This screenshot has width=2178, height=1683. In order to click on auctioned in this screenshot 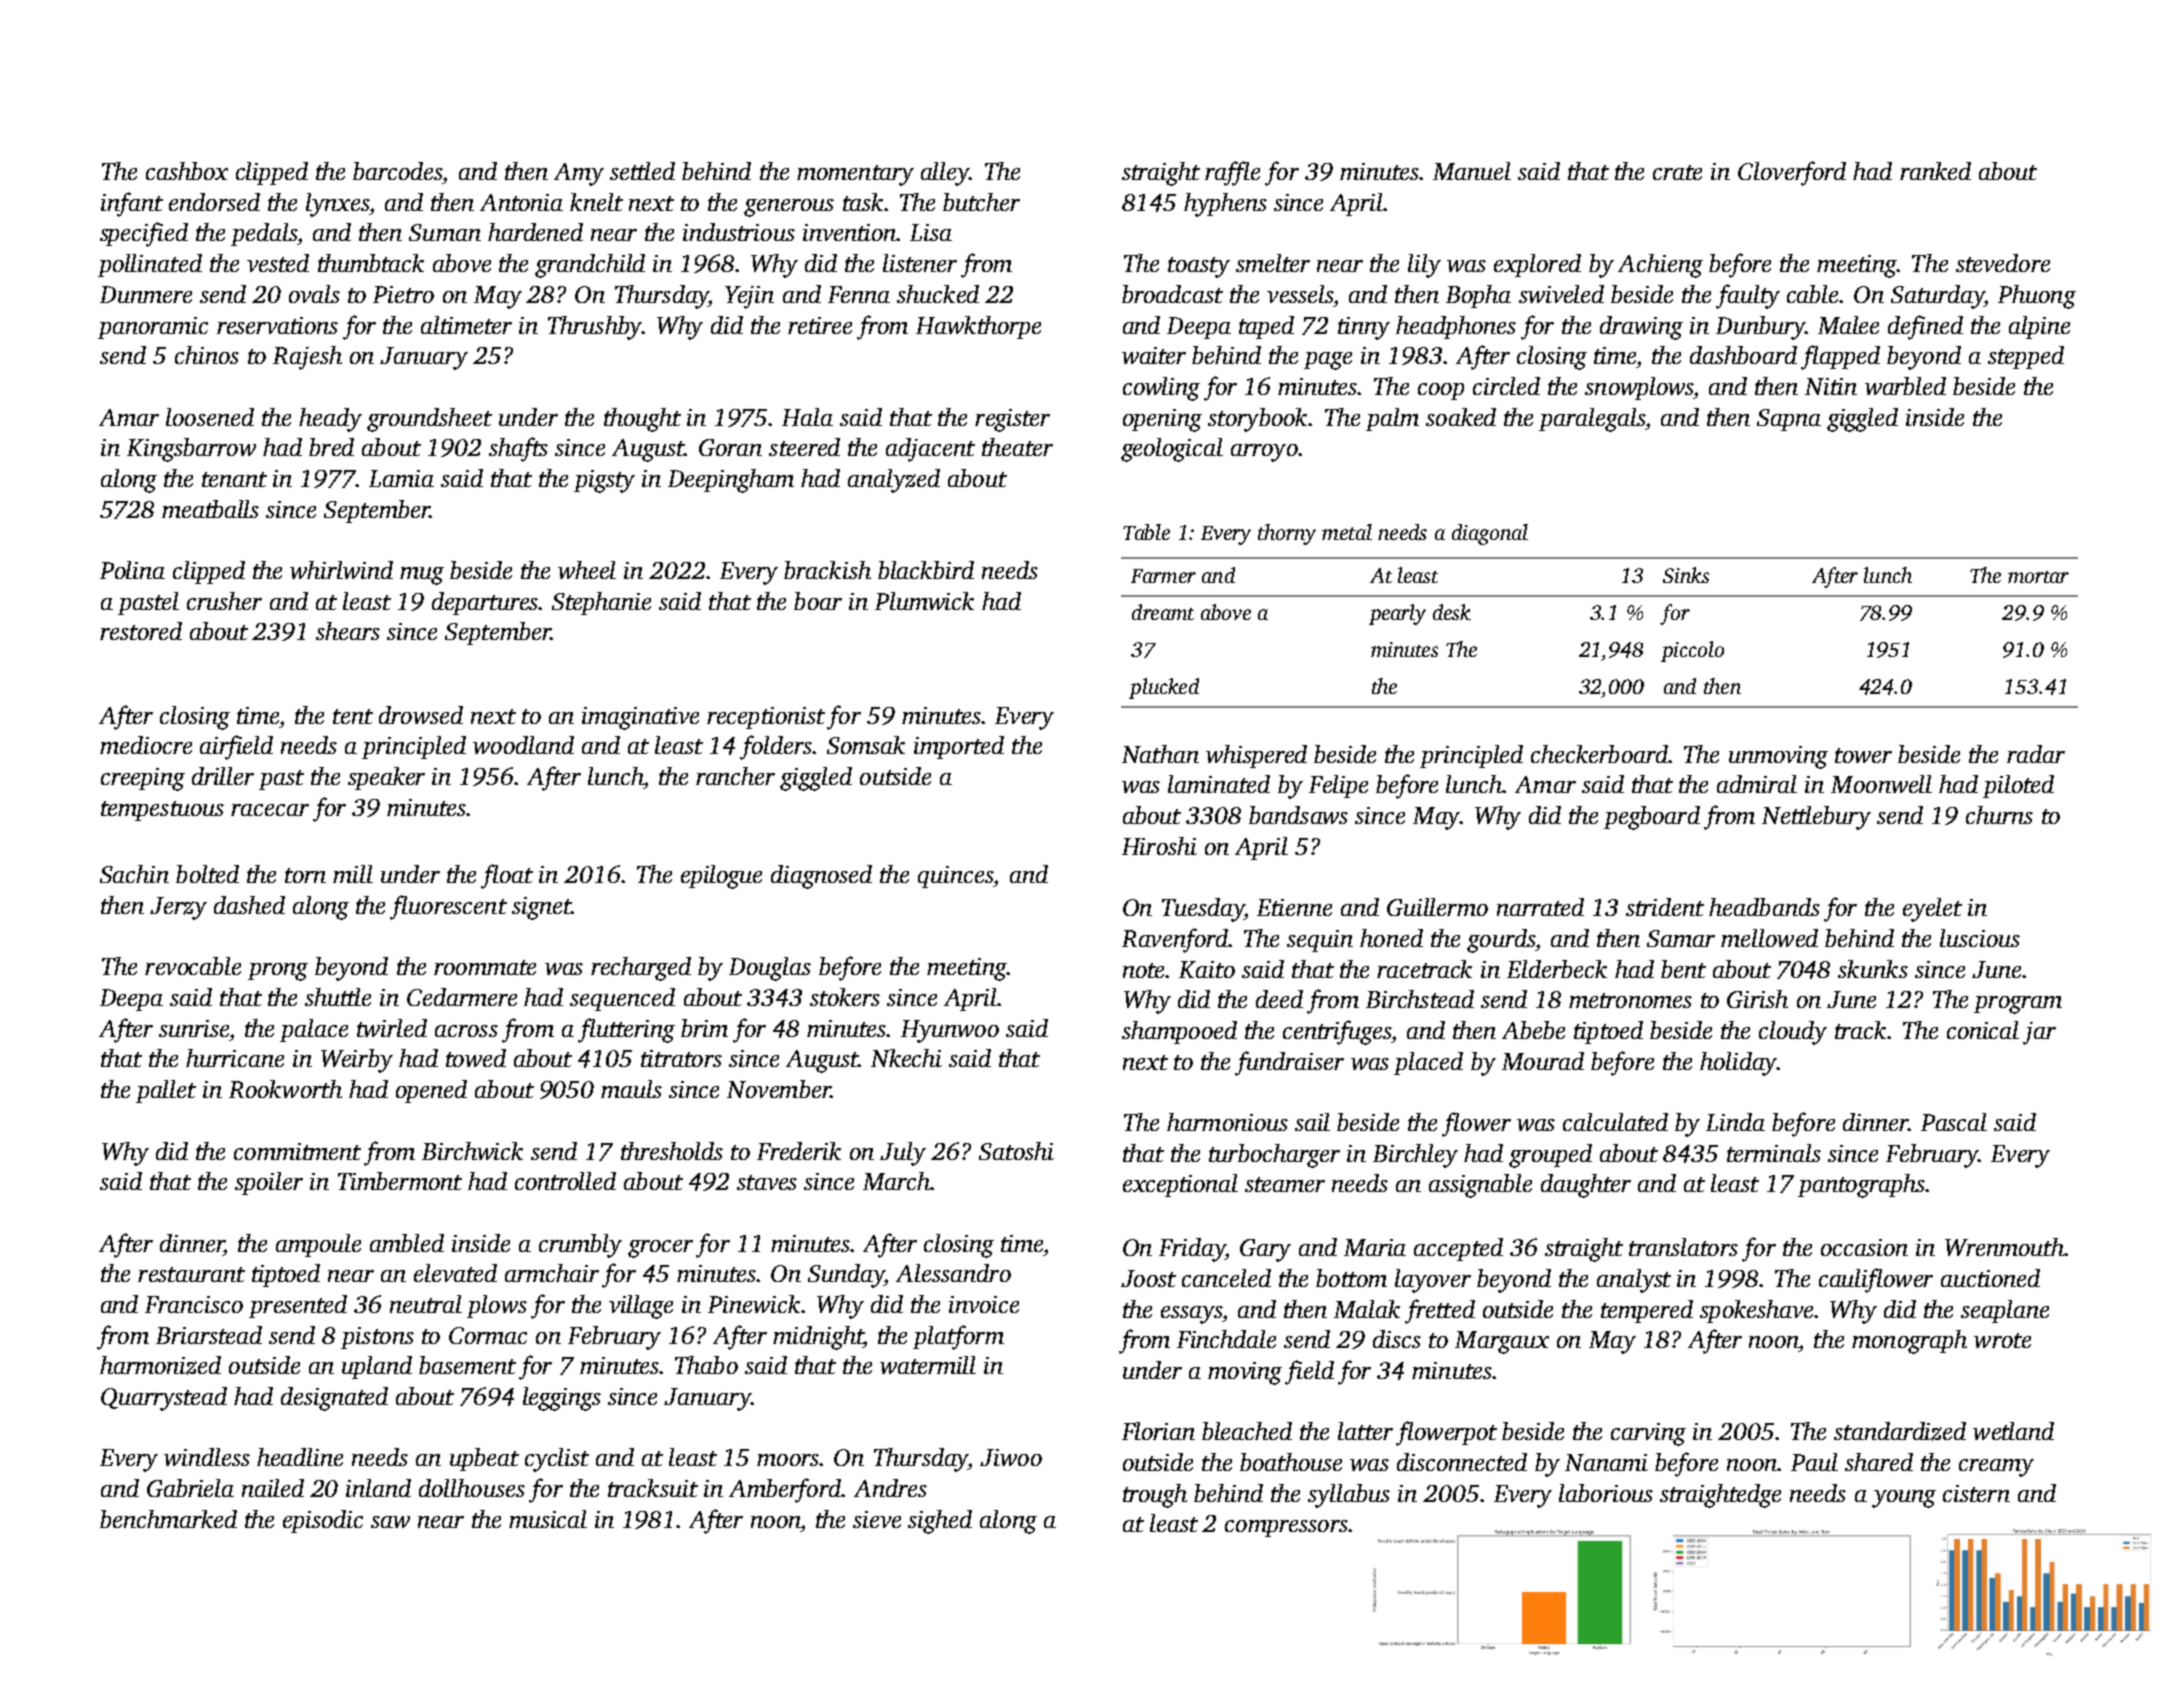, I will do `click(1990, 1278)`.
